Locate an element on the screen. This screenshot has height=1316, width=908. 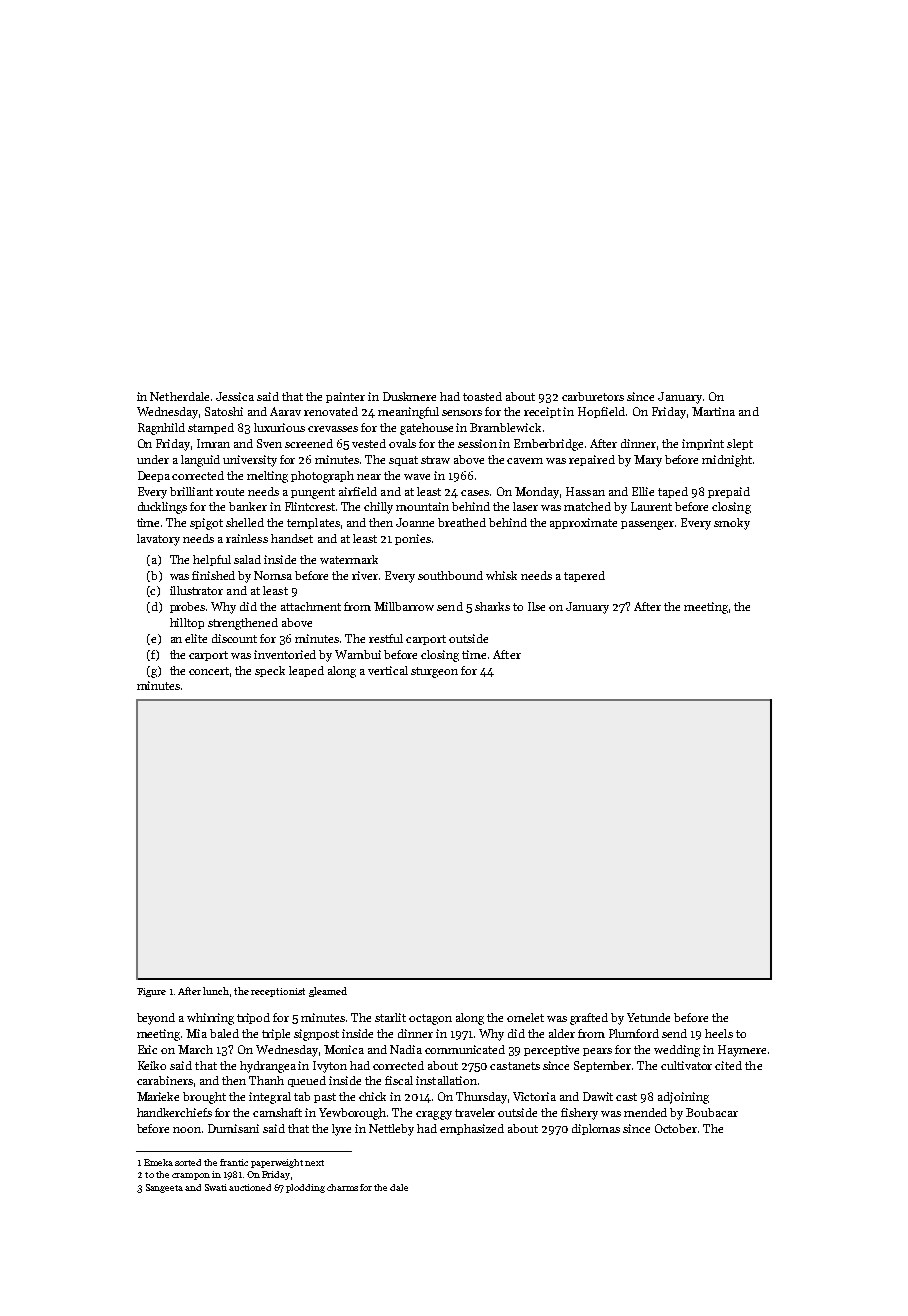
omelet is located at coordinates (525, 1017).
